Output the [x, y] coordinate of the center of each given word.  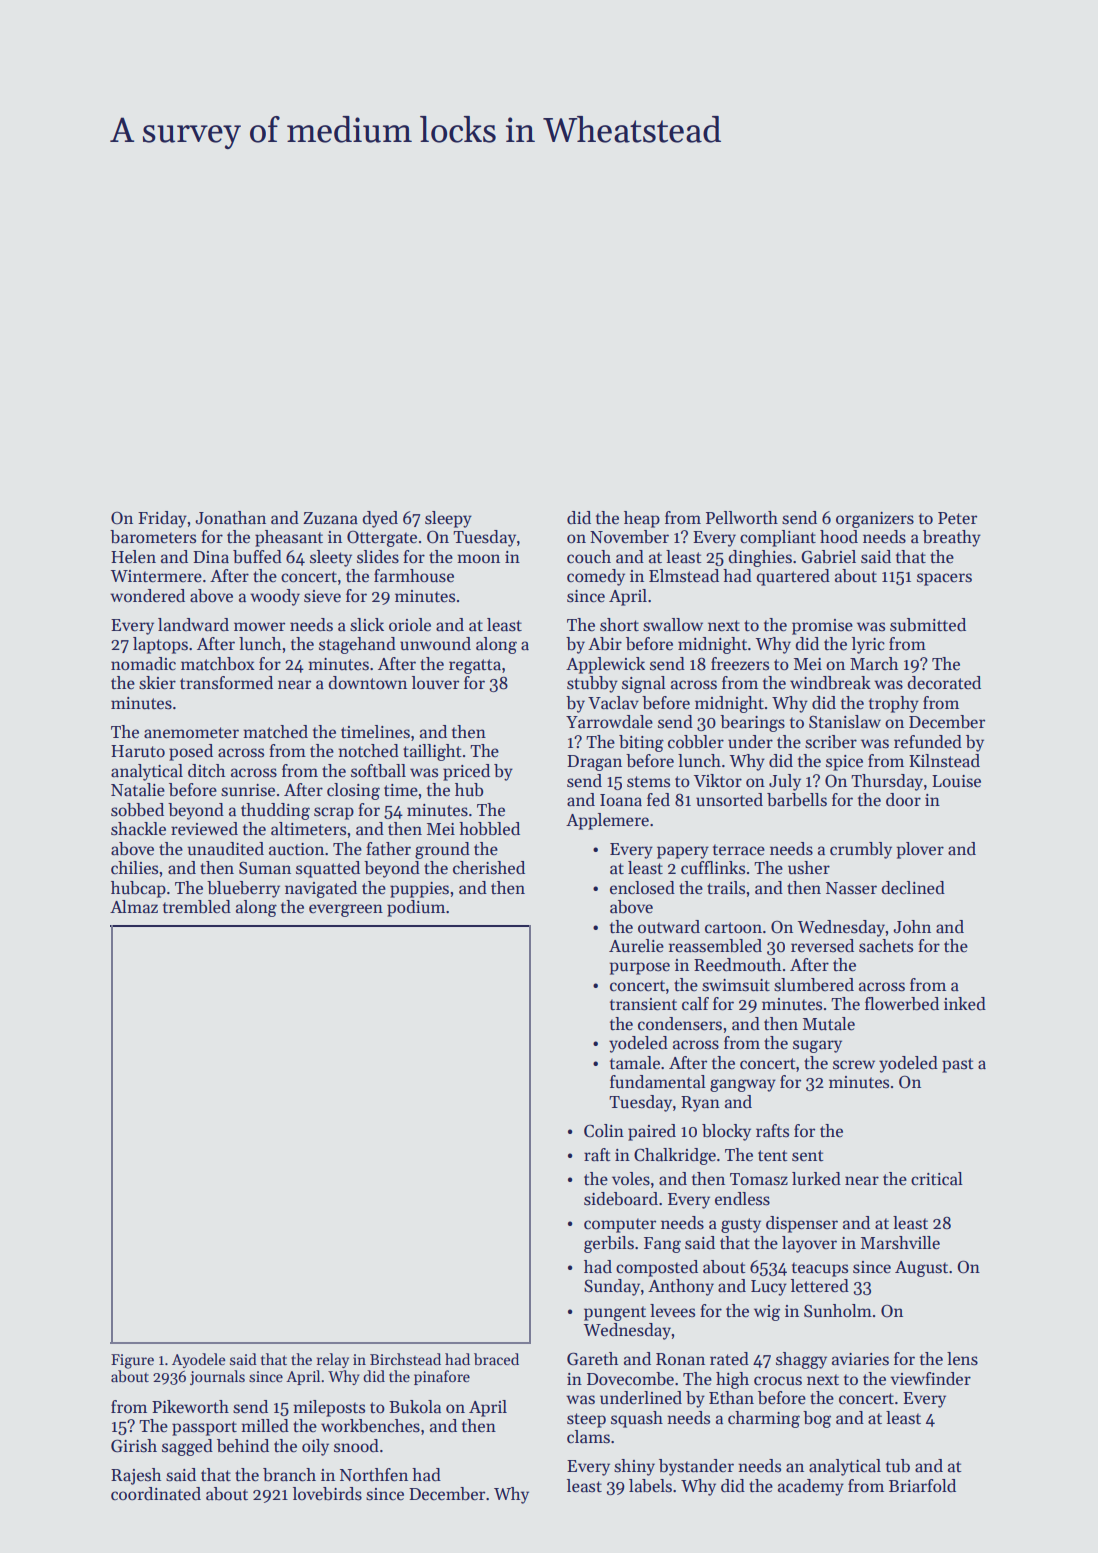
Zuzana [330, 518]
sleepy [448, 519]
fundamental [658, 1082]
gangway [743, 1085]
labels [650, 1486]
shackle [138, 829]
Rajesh [136, 1476]
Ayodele [199, 1360]
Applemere [607, 821]
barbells [797, 800]
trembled [197, 907]
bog [817, 1419]
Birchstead [405, 1359]
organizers [875, 520]
